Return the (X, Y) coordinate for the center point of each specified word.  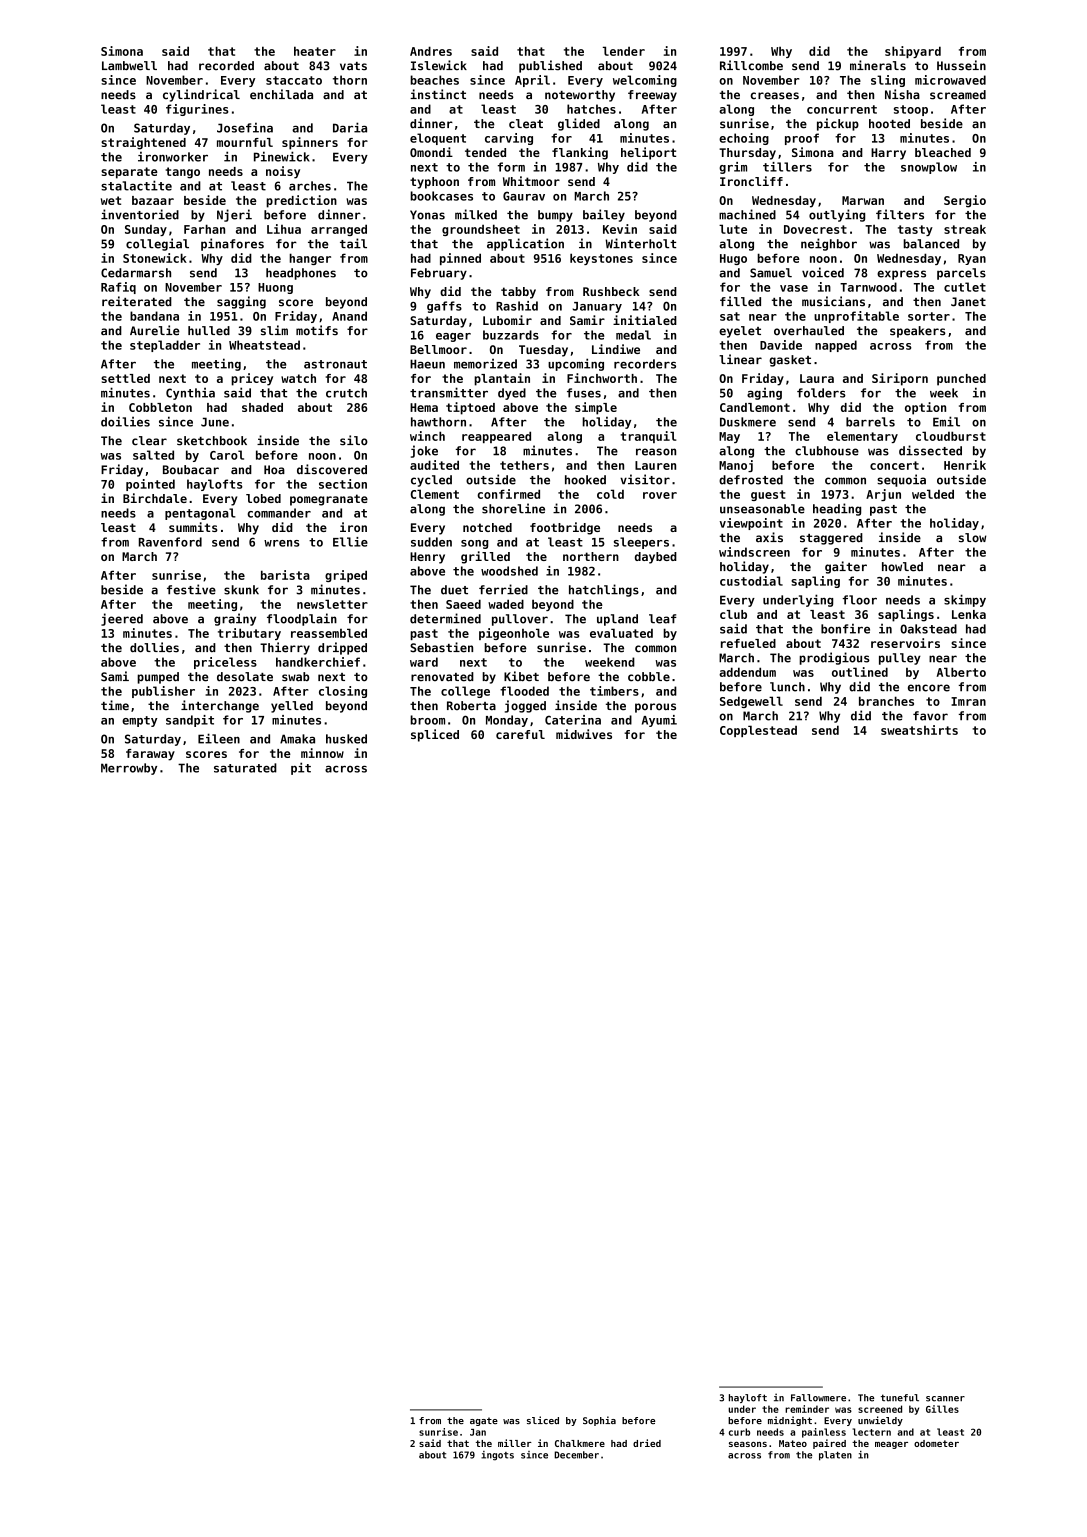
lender (624, 51)
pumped (158, 678)
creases (775, 96)
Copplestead (758, 731)
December (576, 1455)
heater (315, 51)
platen (835, 1456)
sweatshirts (919, 730)
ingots (497, 1456)
